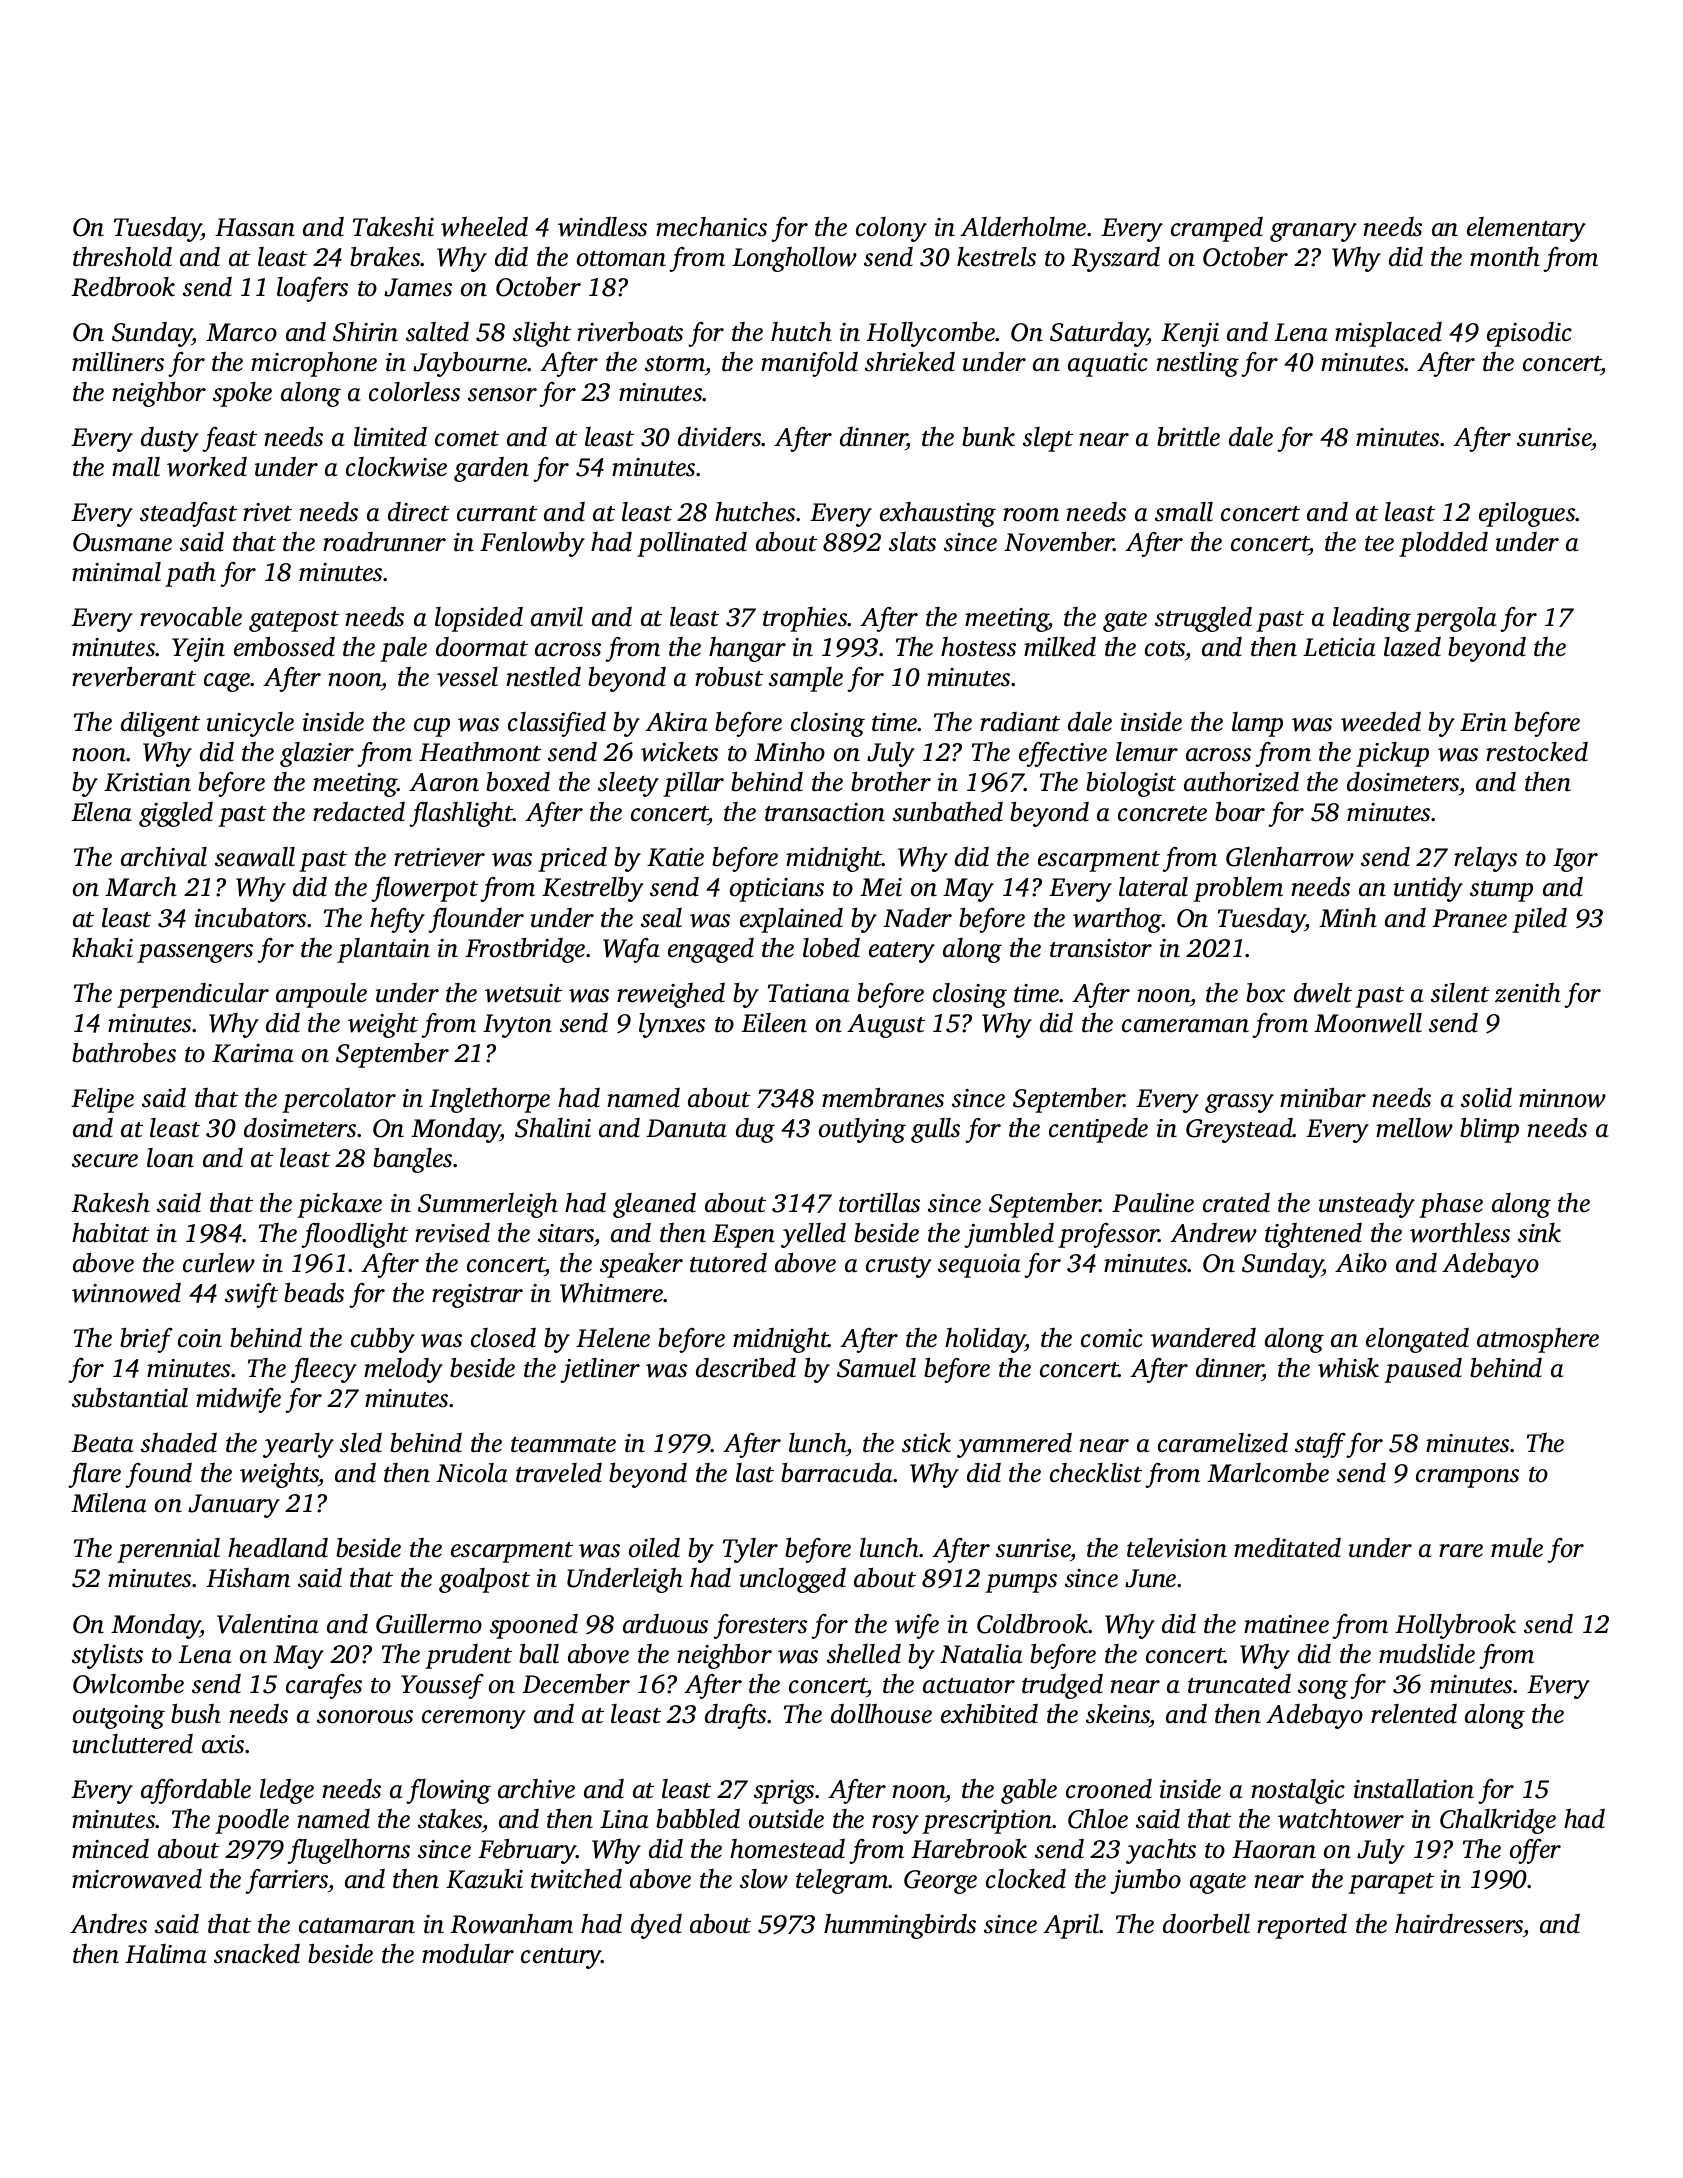 This document has height=2178, width=1683. I want to click on unicycle, so click(250, 724).
